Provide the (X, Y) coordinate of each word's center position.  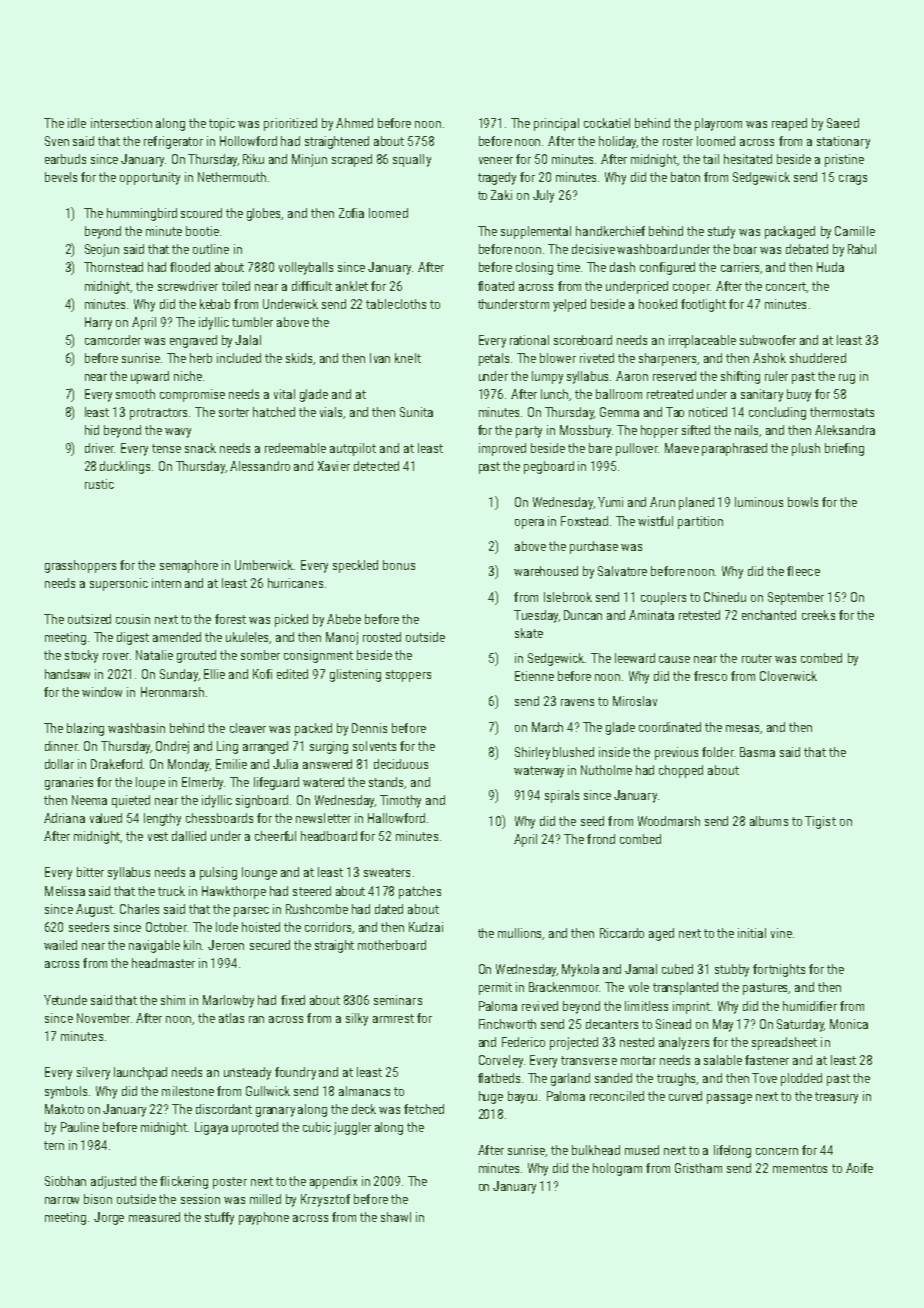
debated (807, 249)
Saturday (800, 1025)
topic (222, 124)
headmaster (163, 963)
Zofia (351, 213)
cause (674, 659)
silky (357, 1019)
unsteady (247, 1073)
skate (529, 633)
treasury (836, 1098)
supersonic (119, 584)
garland (570, 1079)
